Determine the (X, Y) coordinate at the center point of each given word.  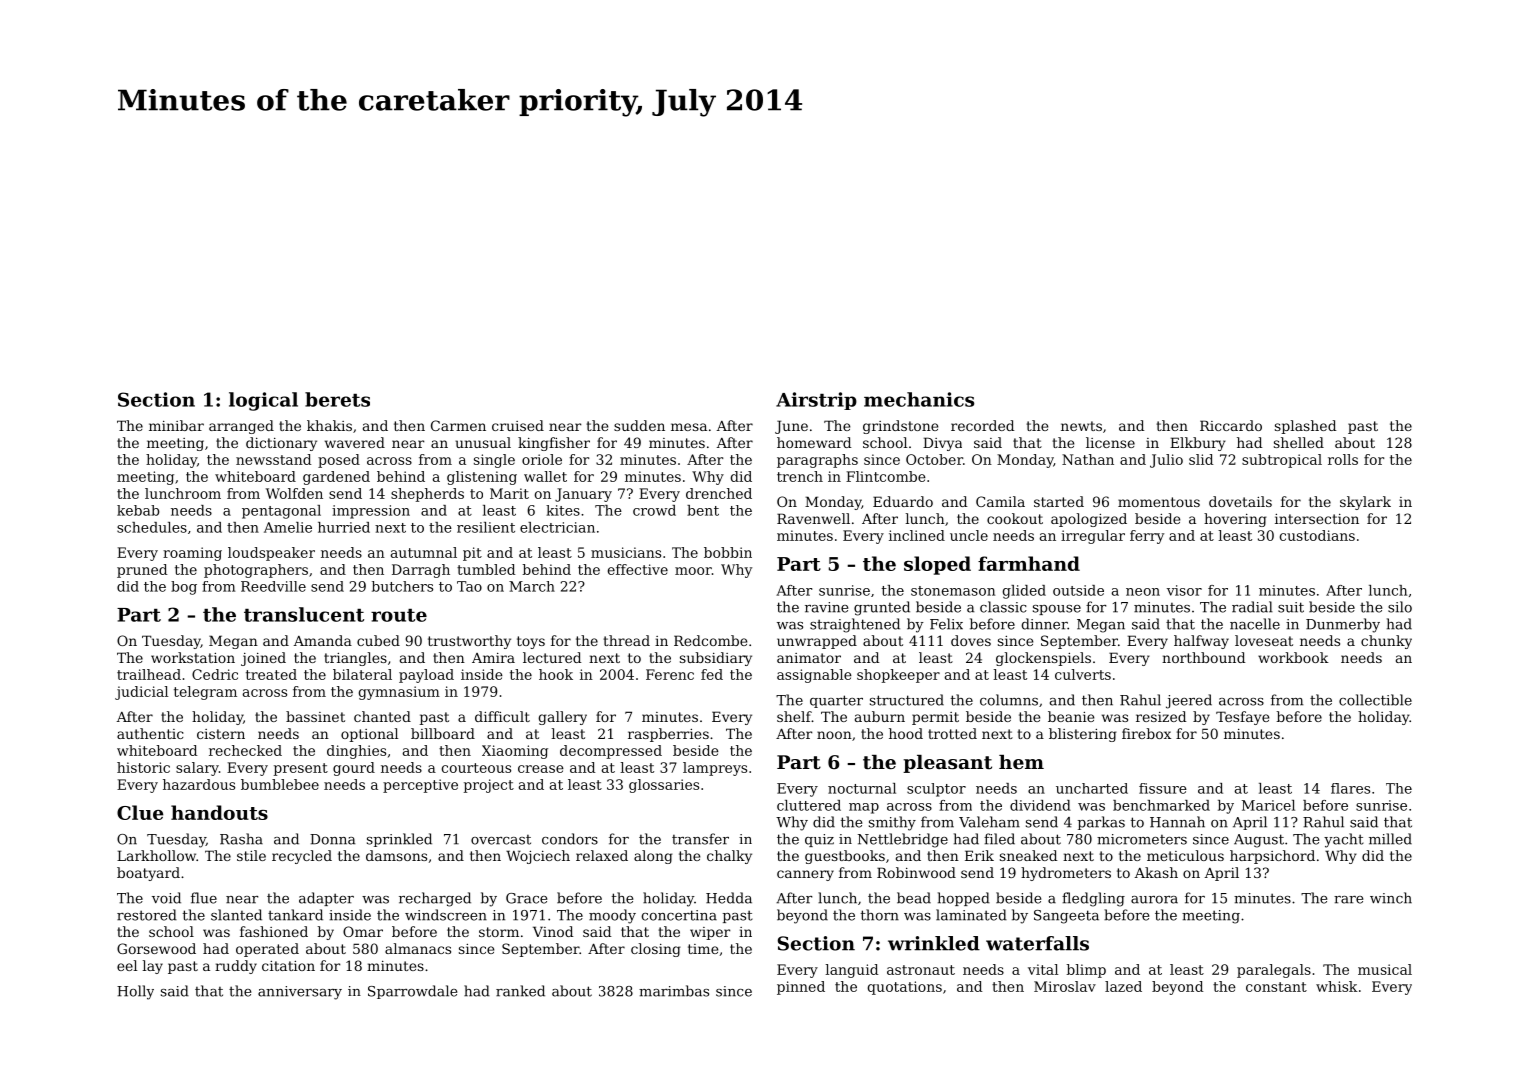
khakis (329, 425)
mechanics (919, 399)
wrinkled (934, 943)
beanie (1071, 716)
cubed (378, 640)
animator (809, 658)
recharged (435, 899)
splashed (1306, 427)
